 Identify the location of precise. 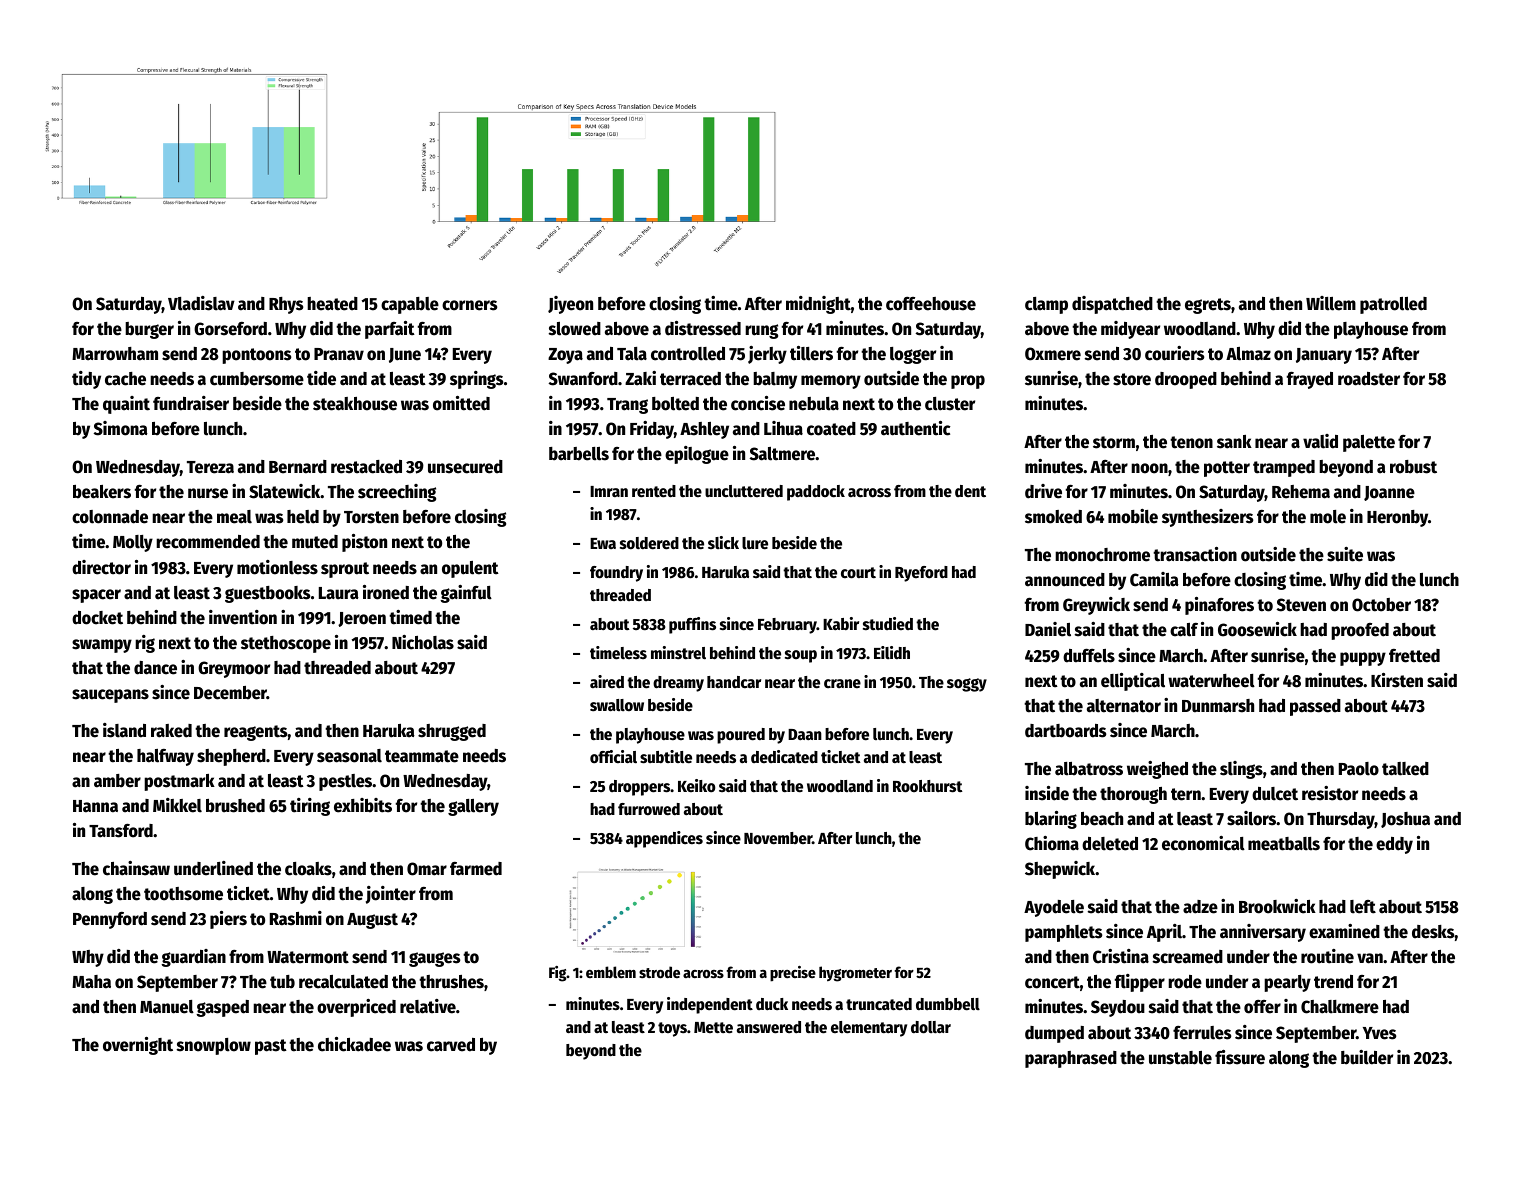
(793, 974).
